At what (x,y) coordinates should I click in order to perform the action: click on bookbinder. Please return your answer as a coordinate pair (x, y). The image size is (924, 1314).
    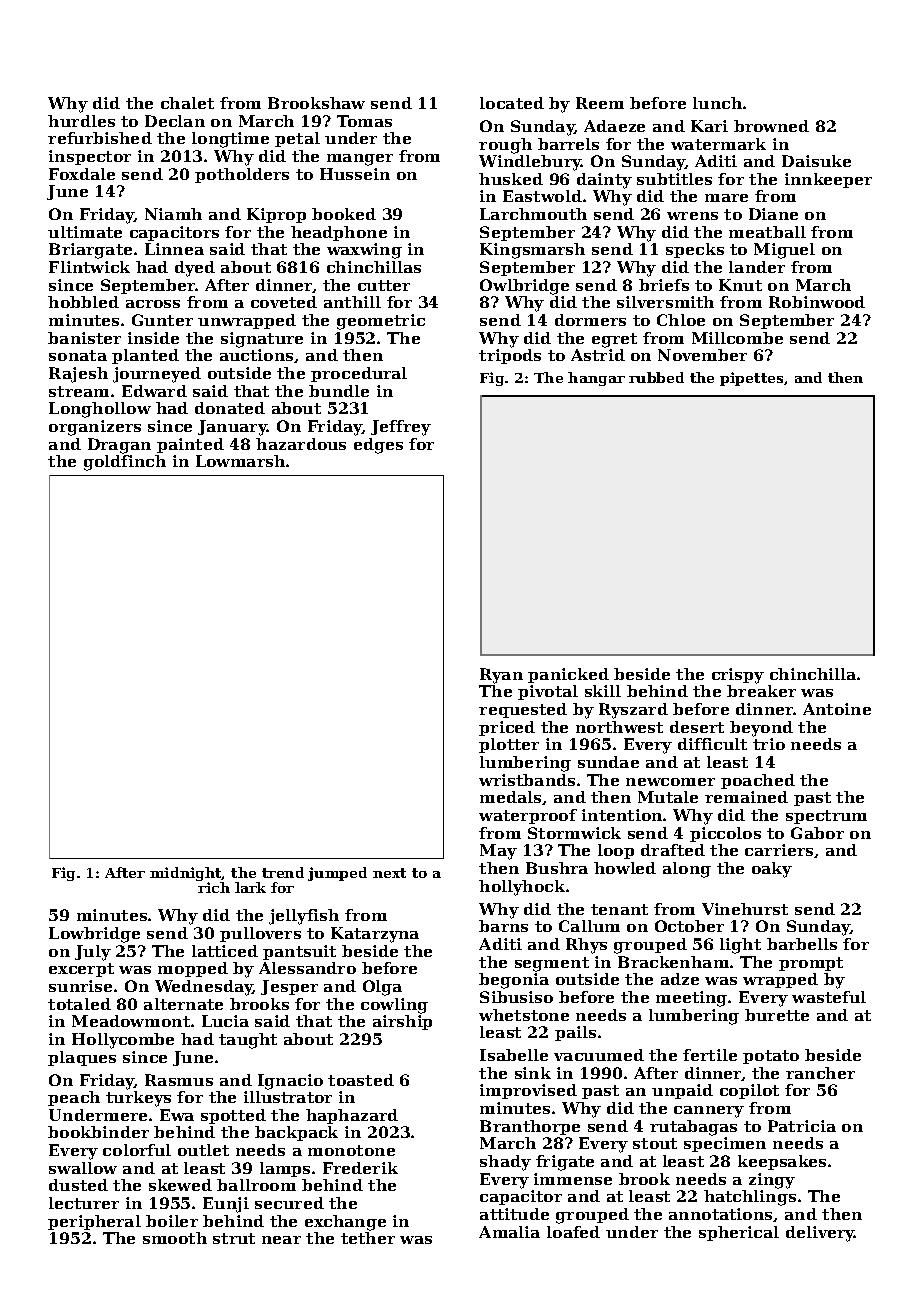
    Looking at the image, I should click on (98, 1132).
